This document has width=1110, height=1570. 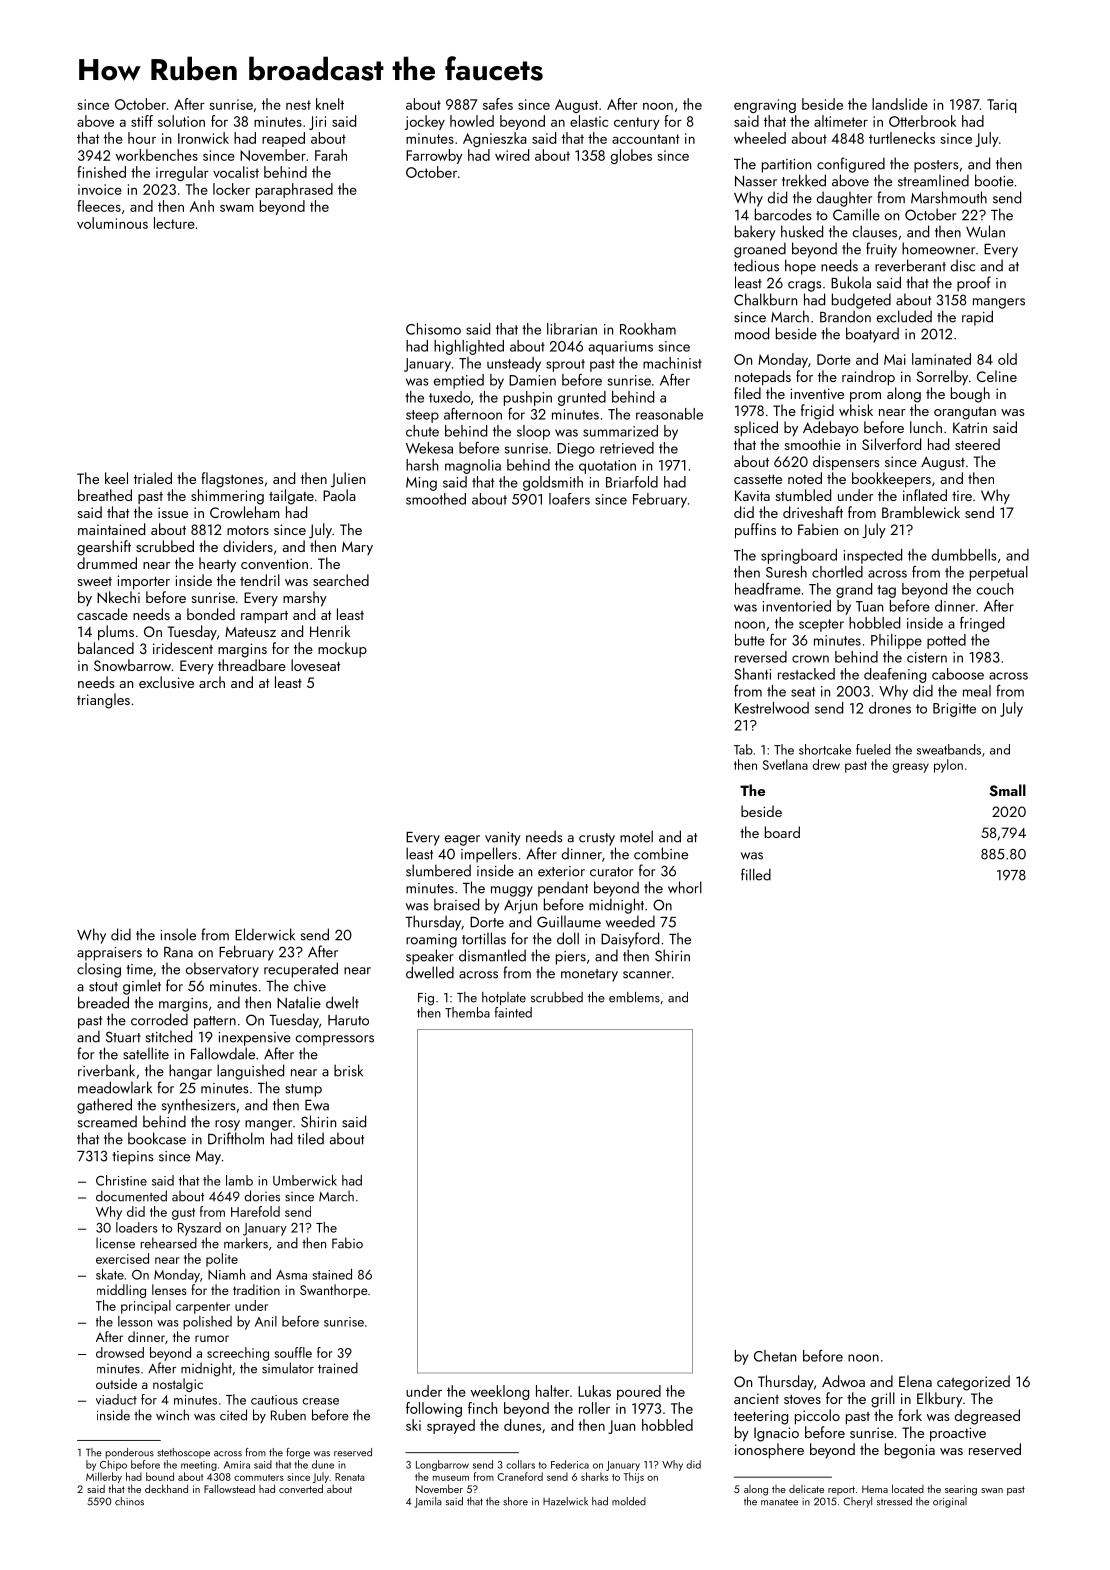 What do you see at coordinates (153, 478) in the document?
I see `trialed` at bounding box center [153, 478].
